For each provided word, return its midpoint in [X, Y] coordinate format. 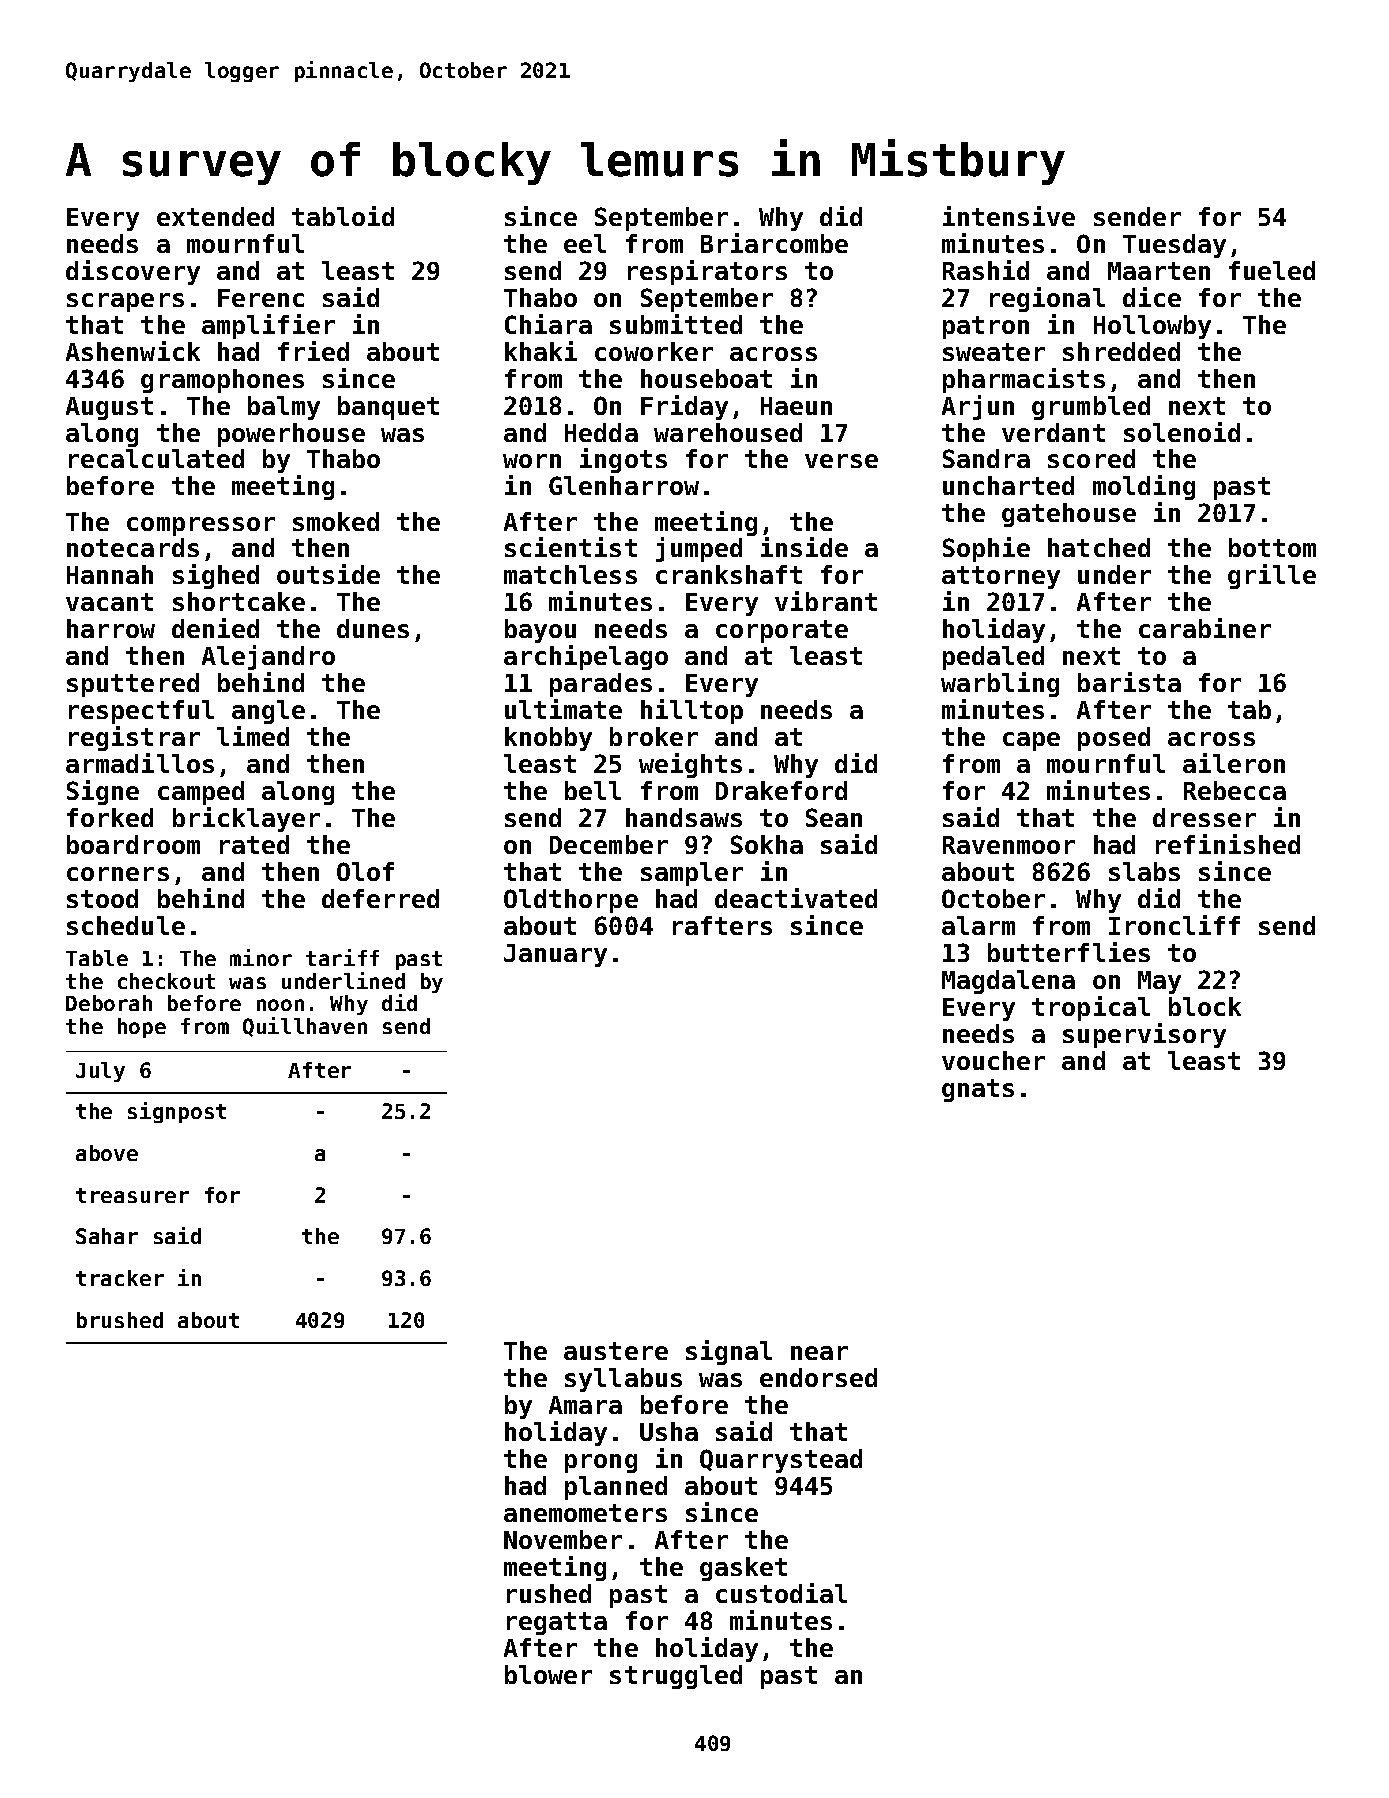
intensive [1009, 216]
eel [585, 243]
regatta [557, 1623]
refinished [1228, 844]
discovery [133, 272]
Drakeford [781, 790]
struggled [676, 1677]
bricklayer [246, 819]
